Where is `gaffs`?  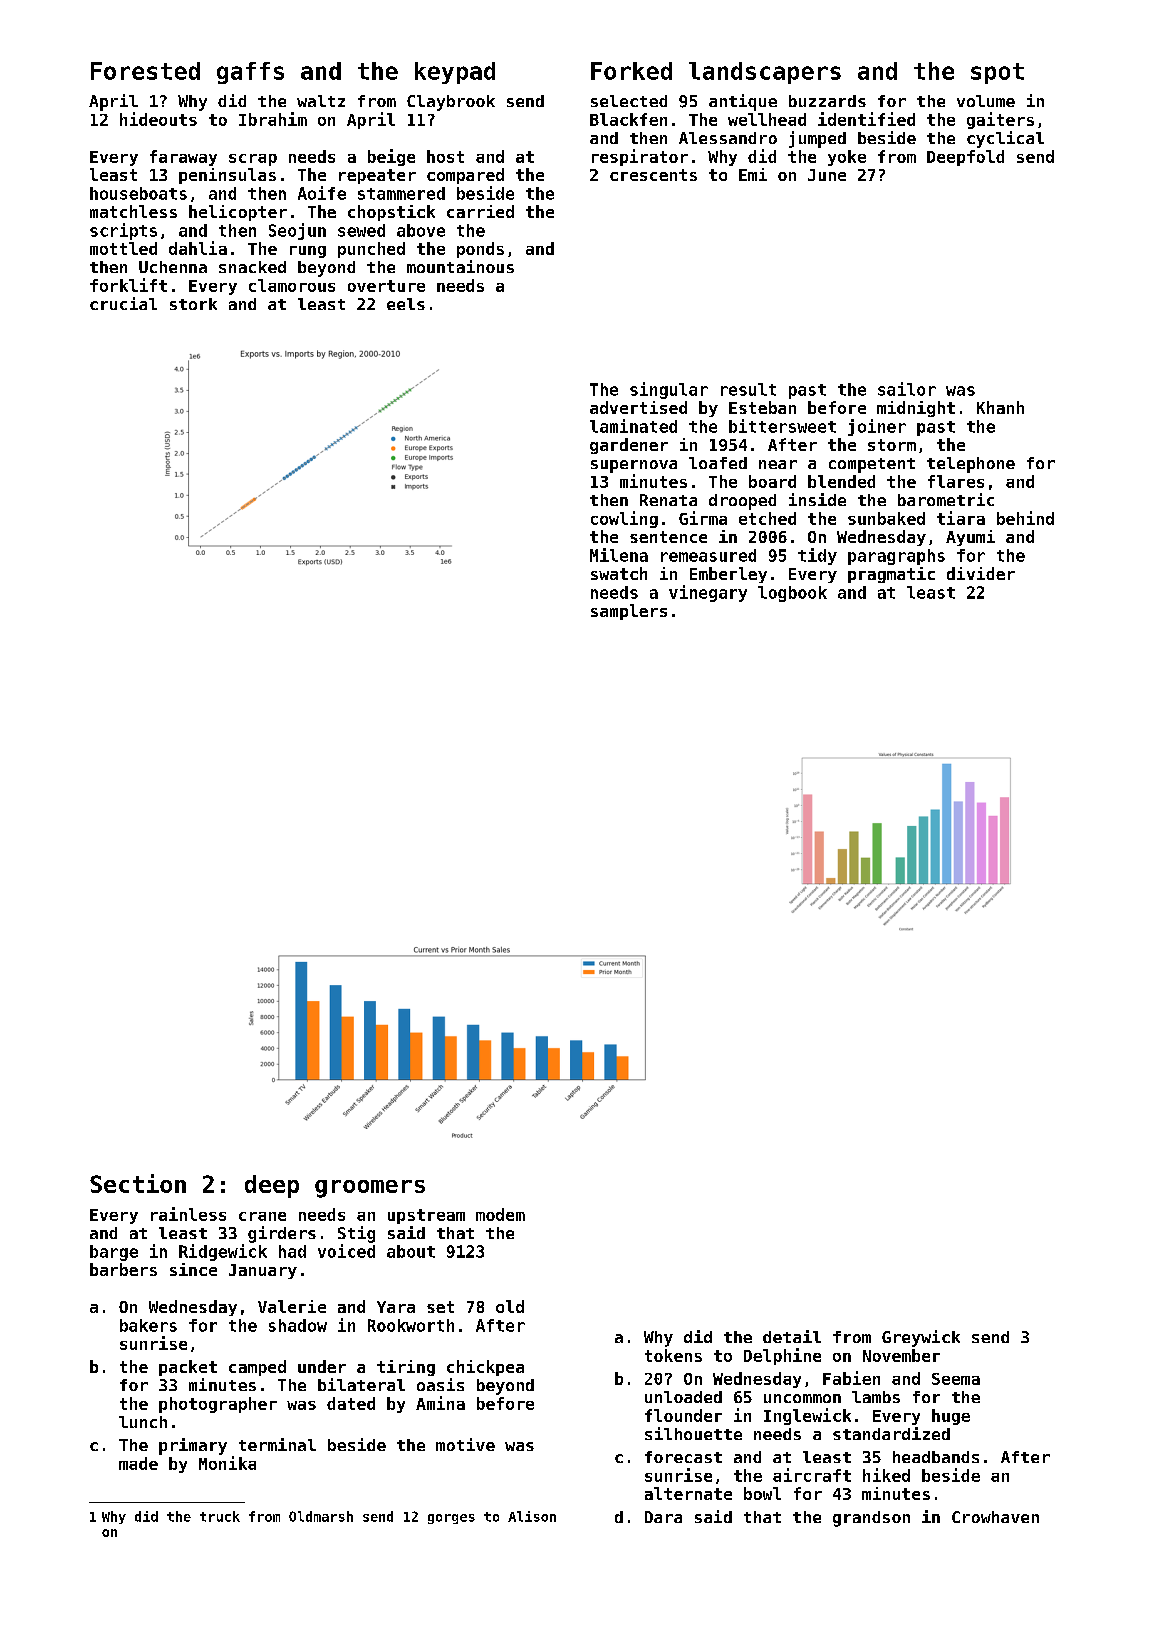
gaffs is located at coordinates (250, 73).
